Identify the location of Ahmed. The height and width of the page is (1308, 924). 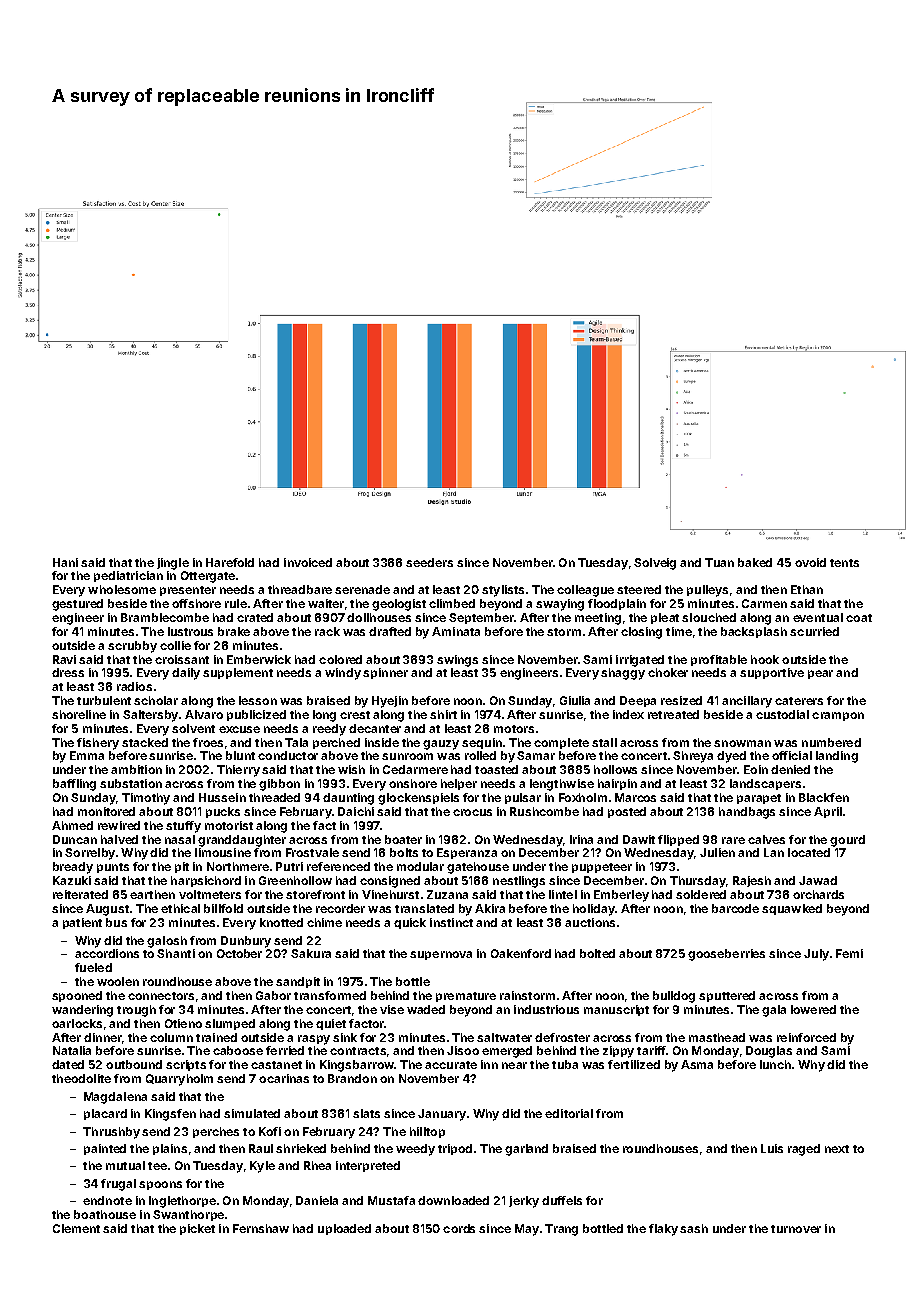
(72, 825).
